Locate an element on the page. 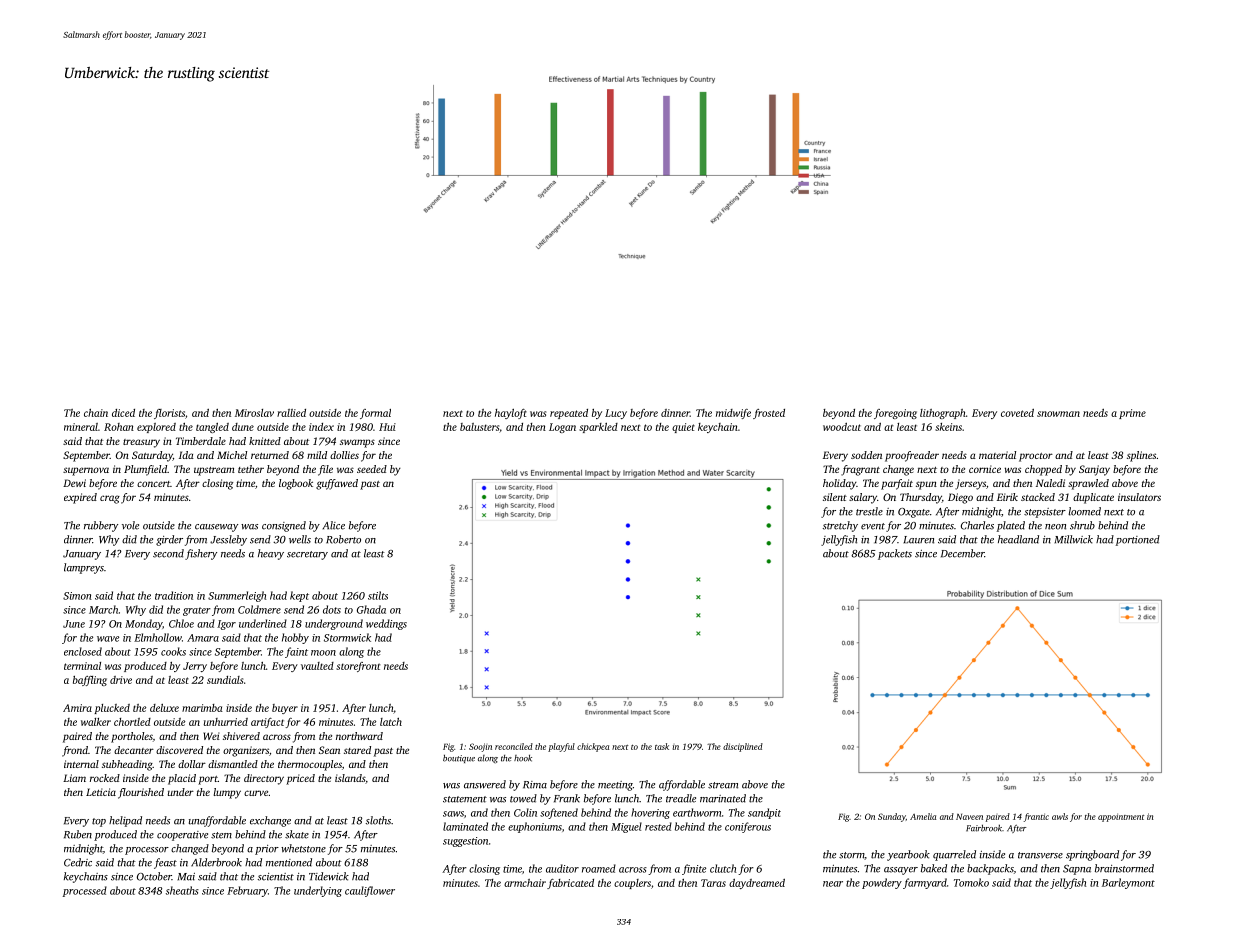 The height and width of the page is (952, 1233). hayloft is located at coordinates (511, 414).
